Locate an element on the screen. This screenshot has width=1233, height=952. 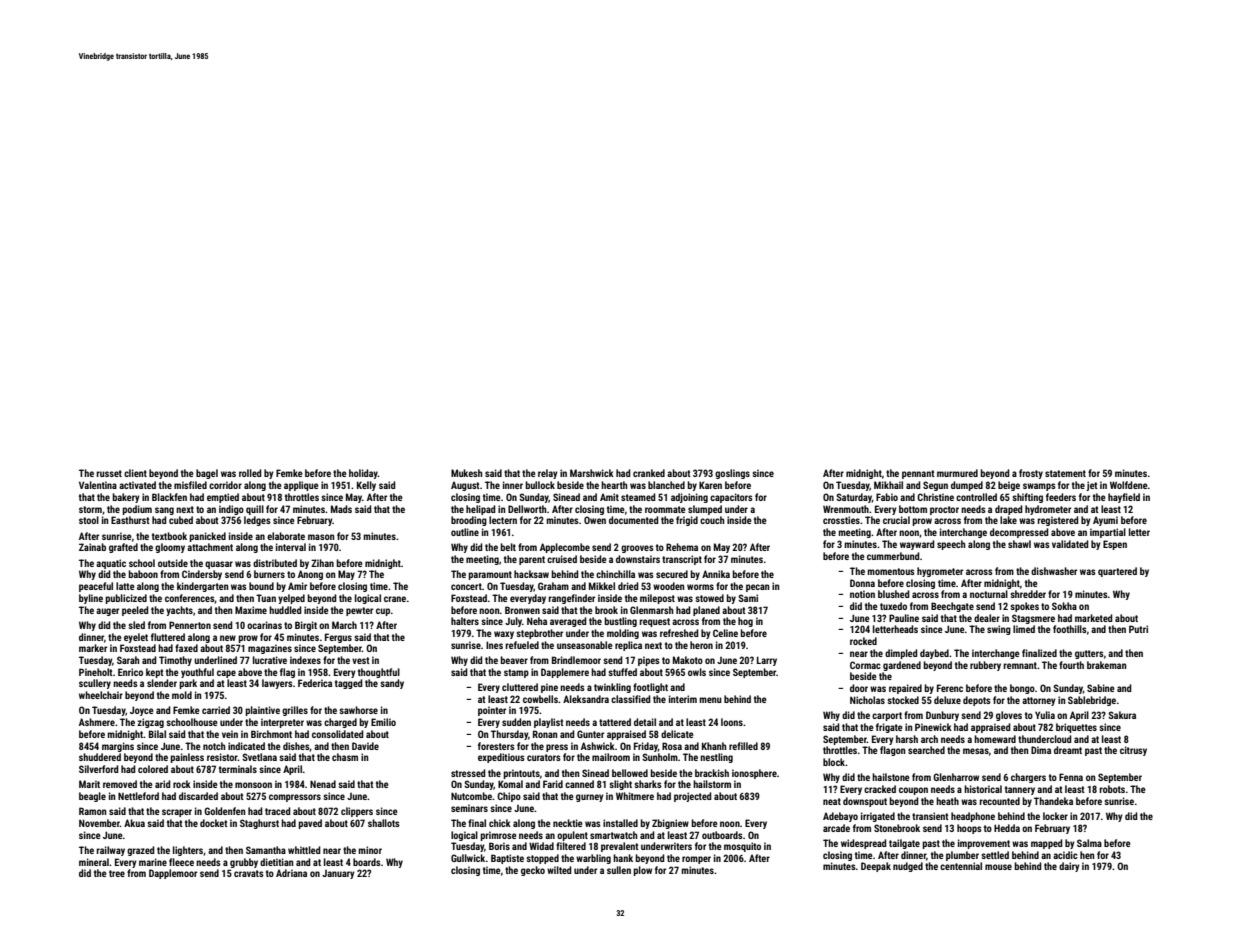
dishwasher is located at coordinates (1054, 571).
